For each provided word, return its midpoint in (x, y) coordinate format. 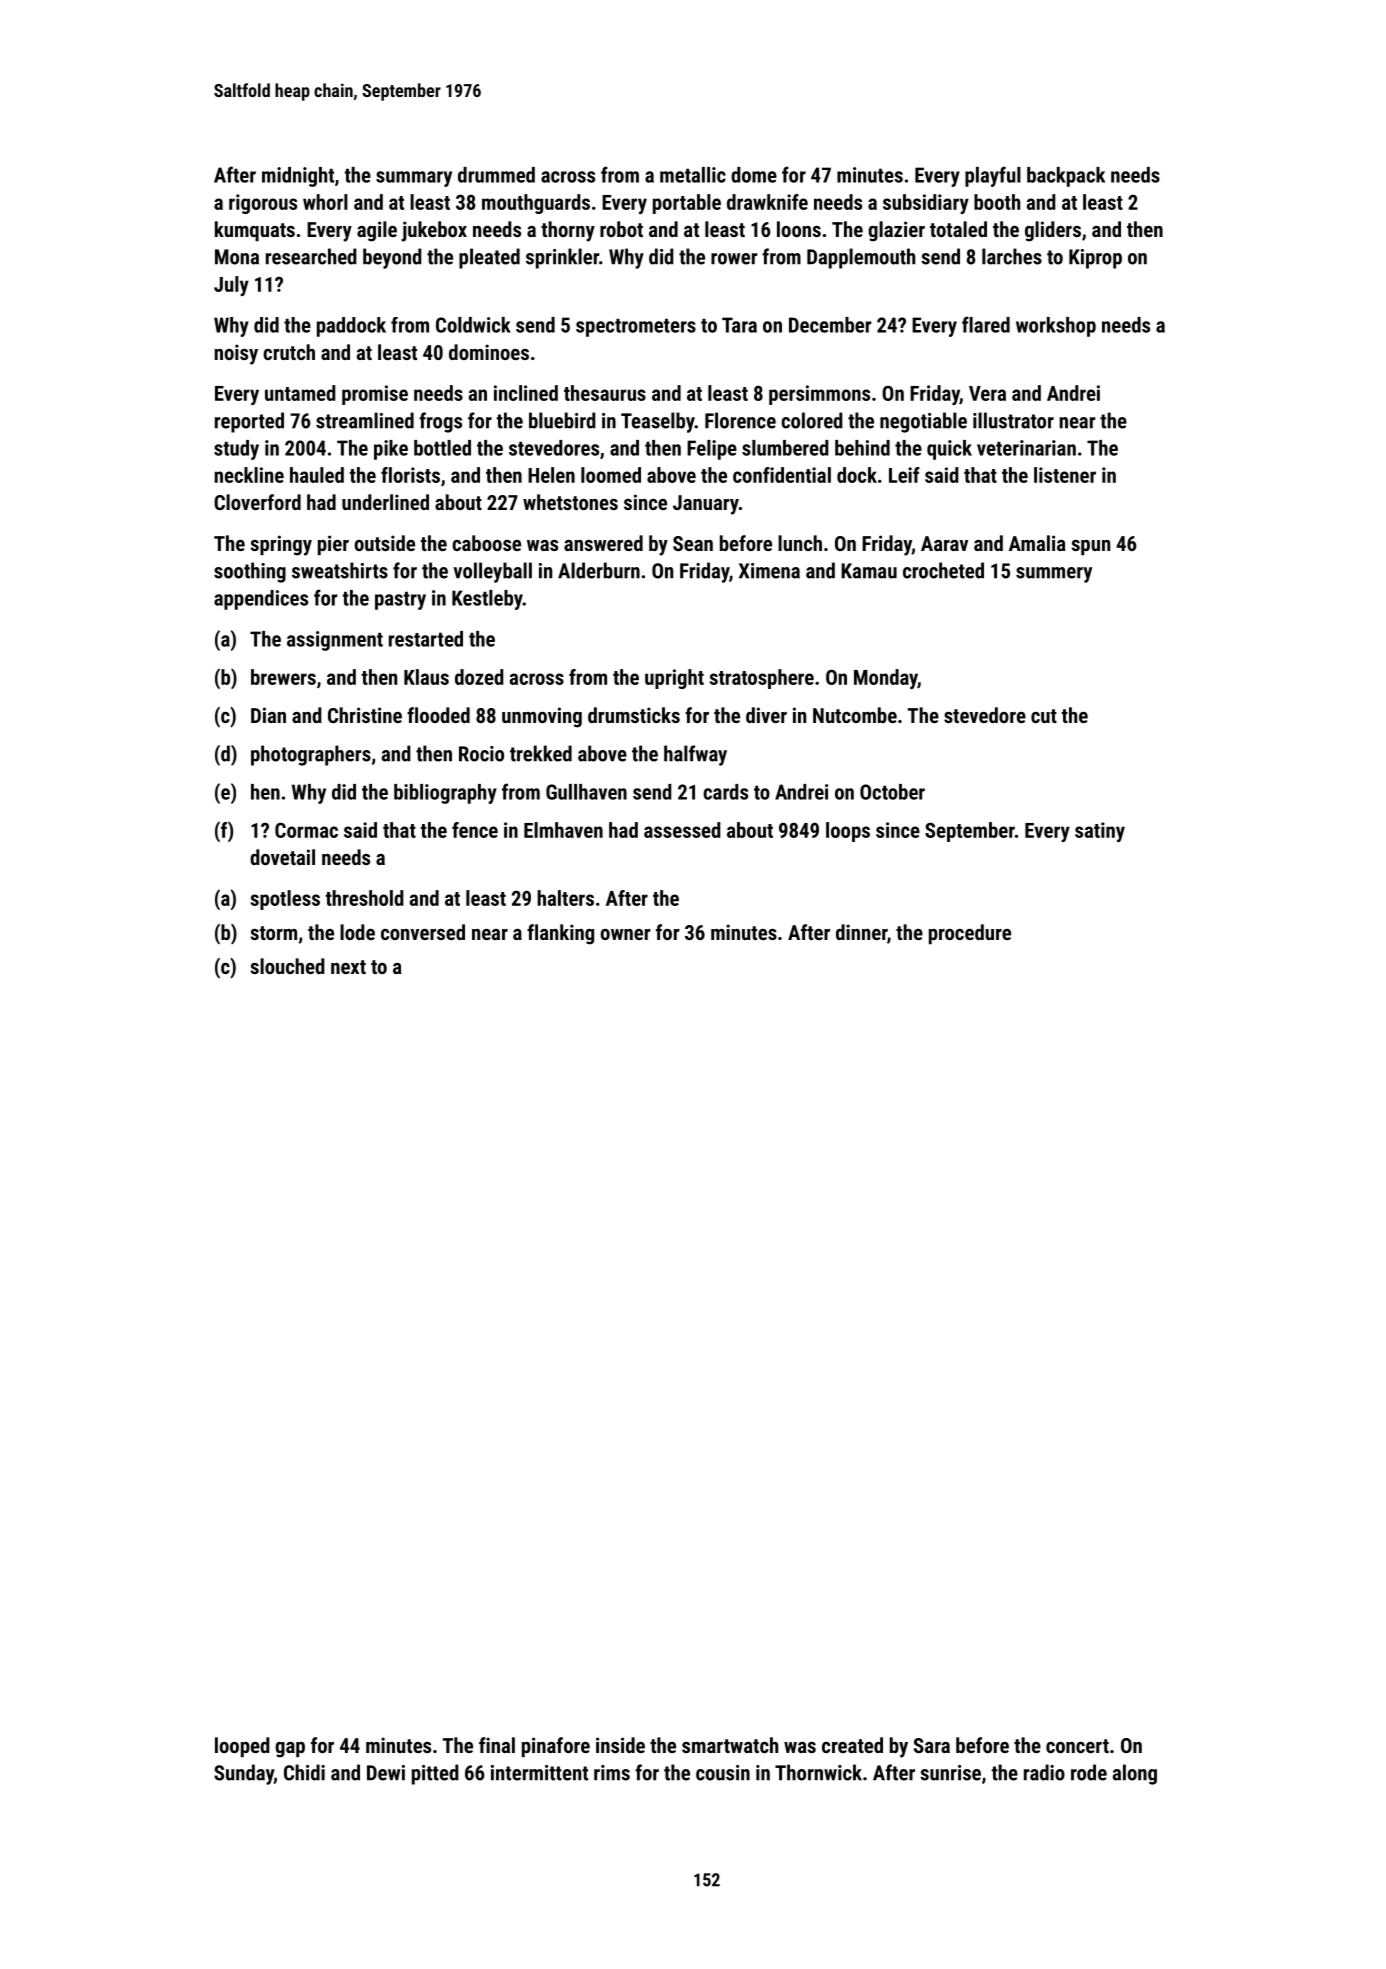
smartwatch (730, 1745)
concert (1077, 1746)
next (348, 967)
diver (766, 715)
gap (290, 1750)
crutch (289, 352)
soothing (250, 572)
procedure (970, 934)
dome (754, 175)
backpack (1066, 177)
